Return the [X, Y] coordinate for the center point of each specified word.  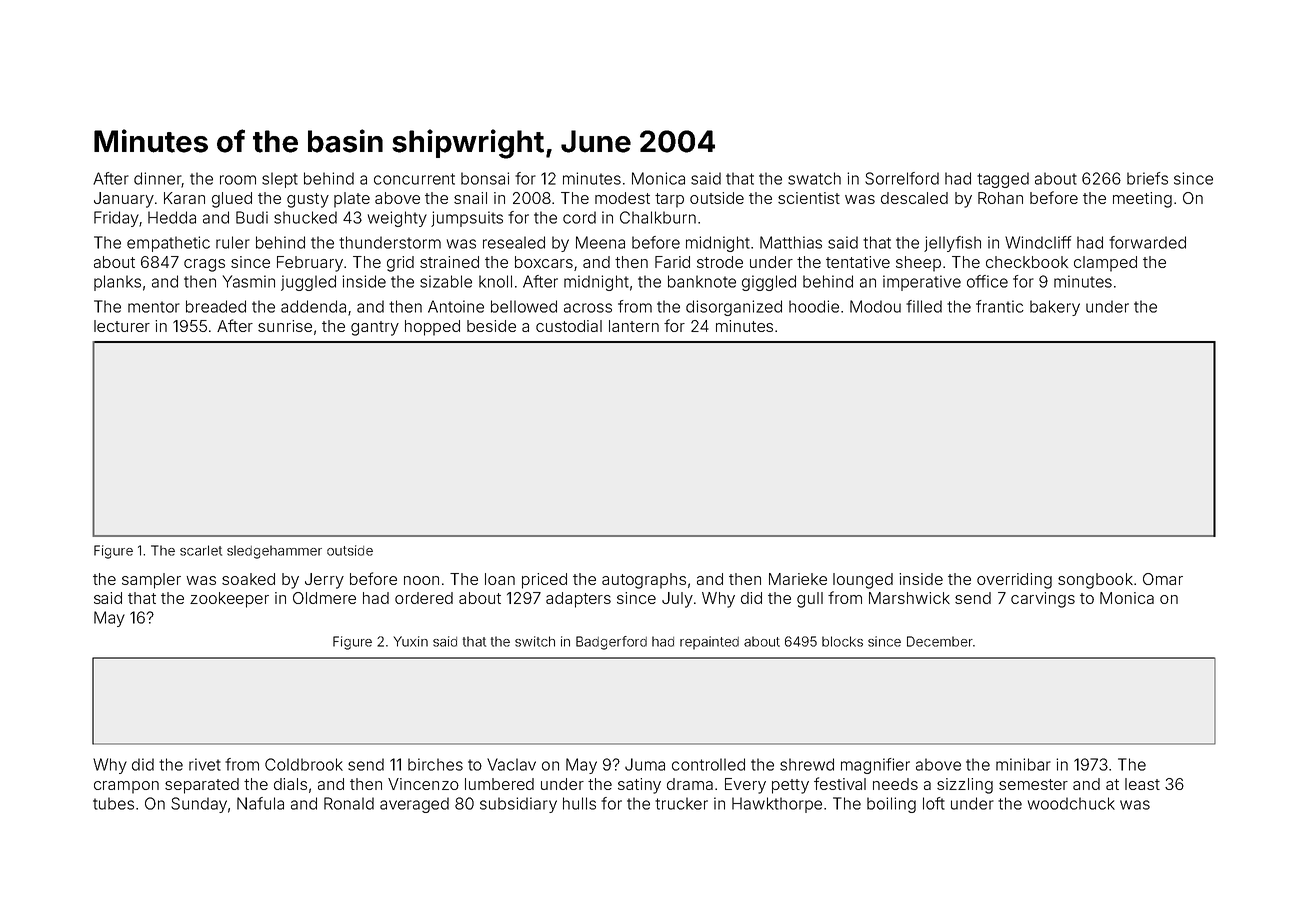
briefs [1147, 178]
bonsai [485, 178]
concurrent [414, 179]
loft [934, 803]
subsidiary [518, 805]
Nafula [260, 803]
